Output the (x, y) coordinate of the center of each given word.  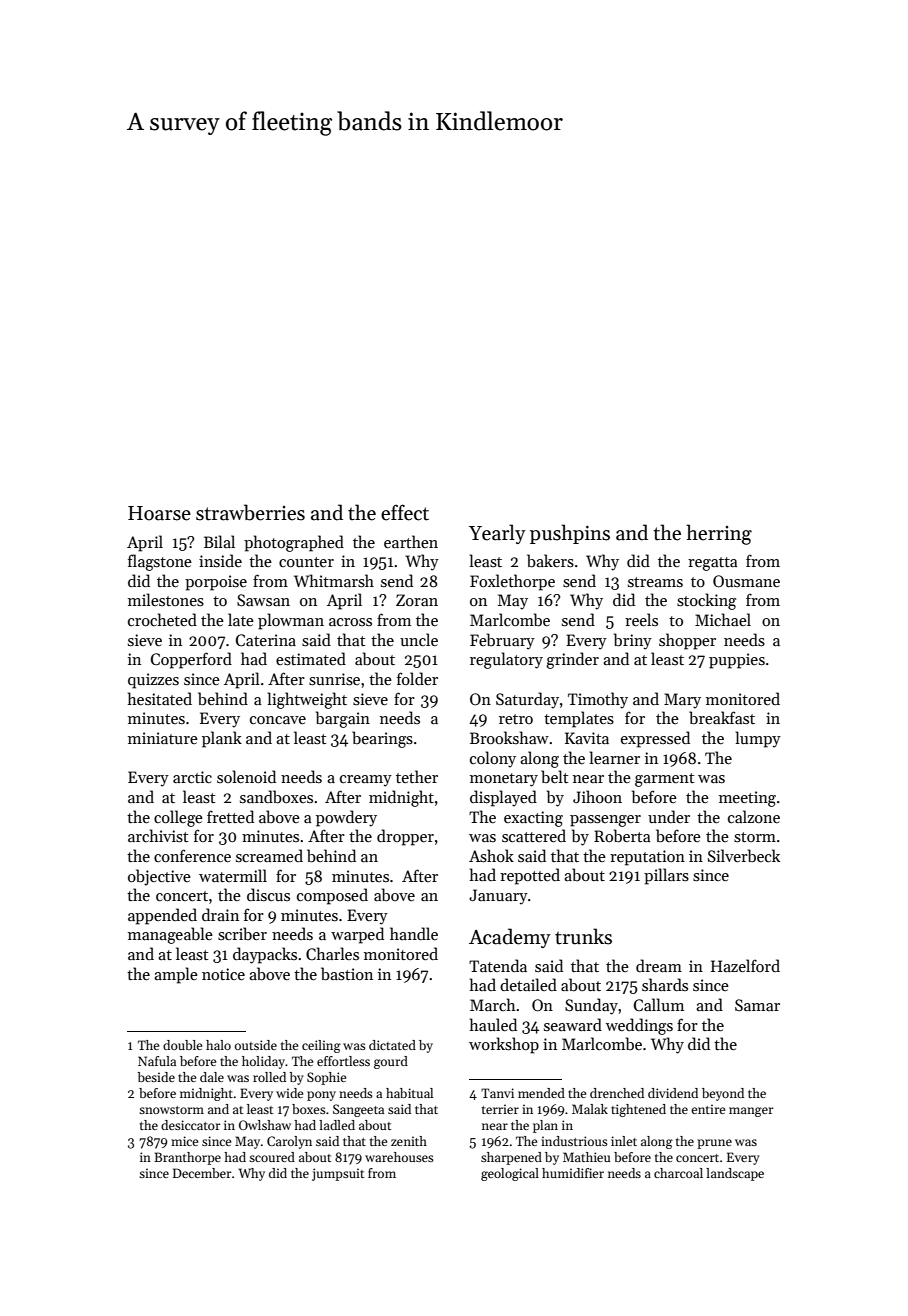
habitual (409, 1093)
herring (719, 534)
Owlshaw (265, 1125)
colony (493, 759)
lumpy (758, 739)
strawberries (250, 512)
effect (405, 512)
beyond (723, 1094)
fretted (230, 816)
